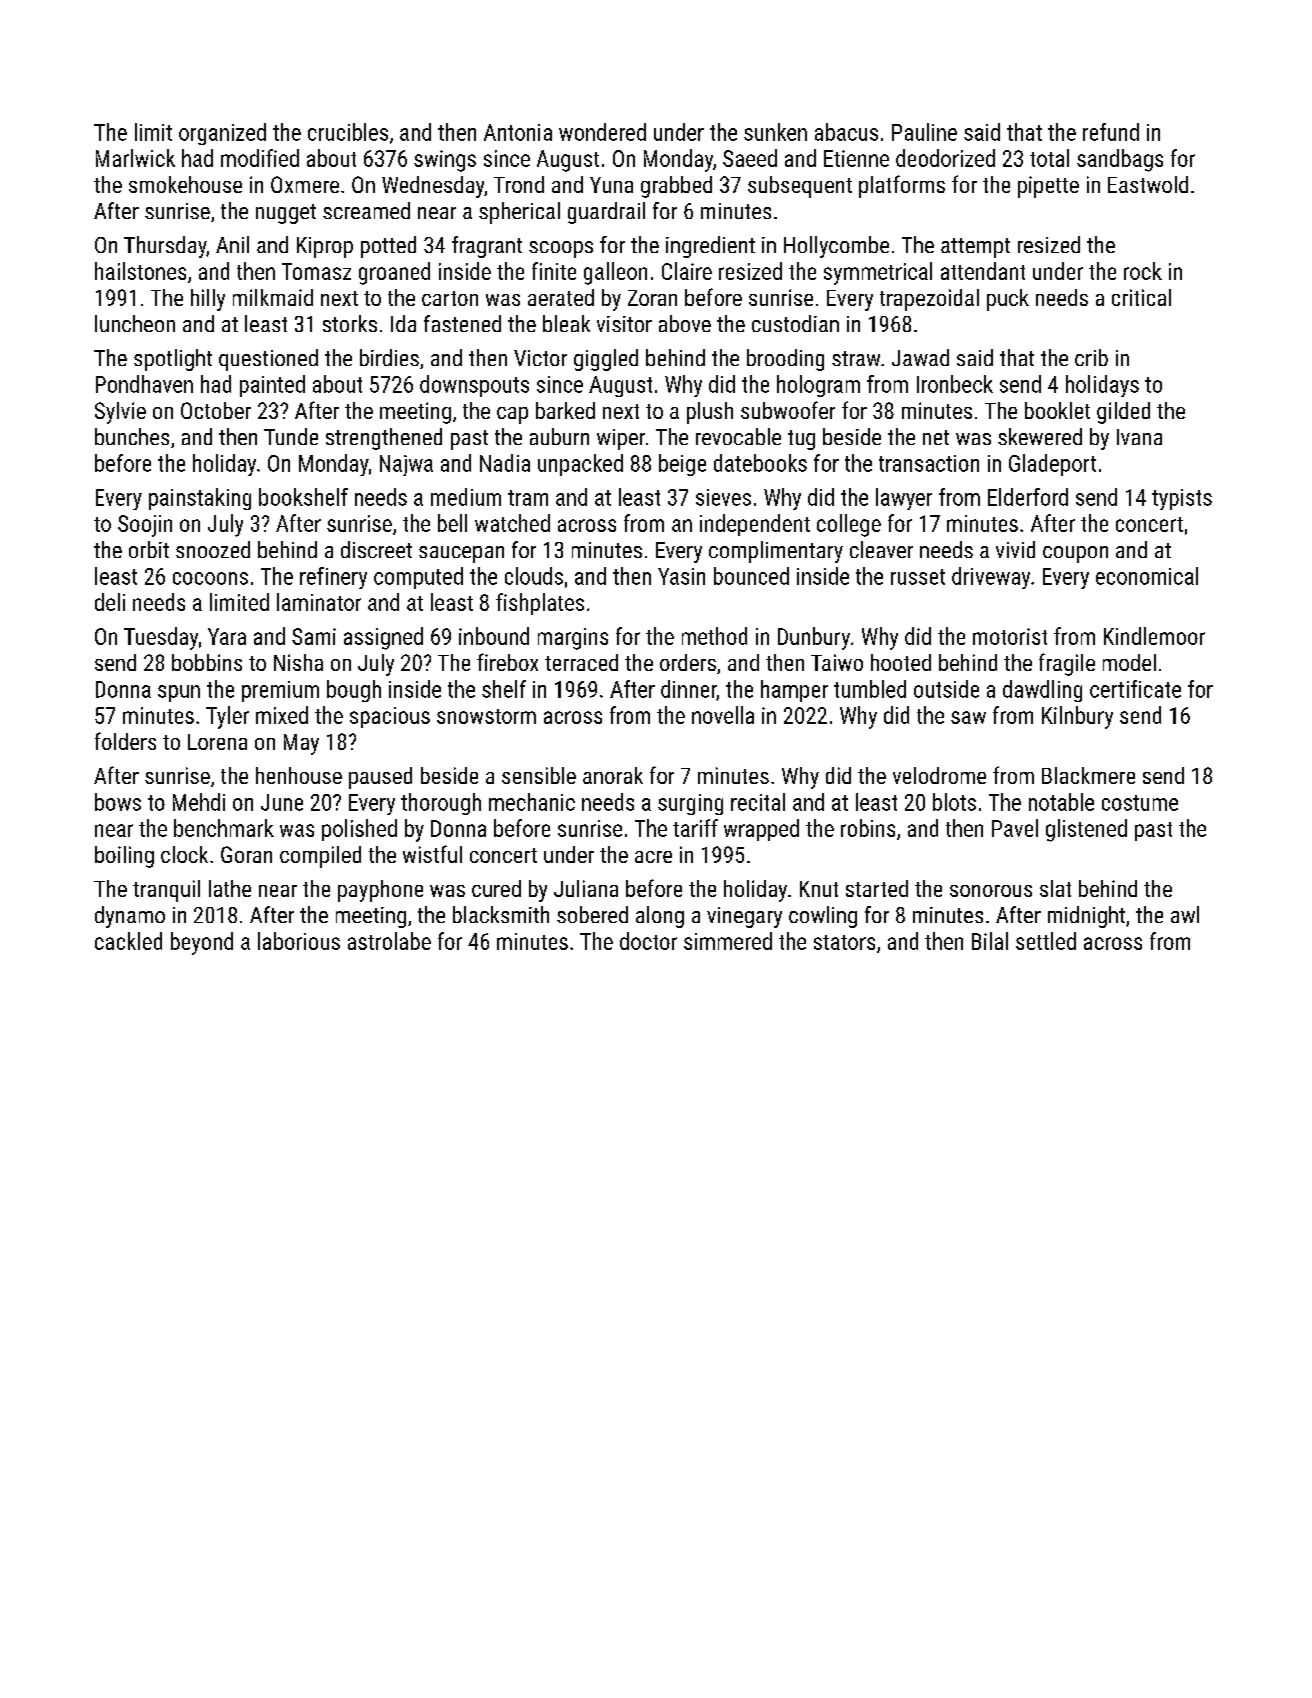  I want to click on motorist, so click(1010, 636).
